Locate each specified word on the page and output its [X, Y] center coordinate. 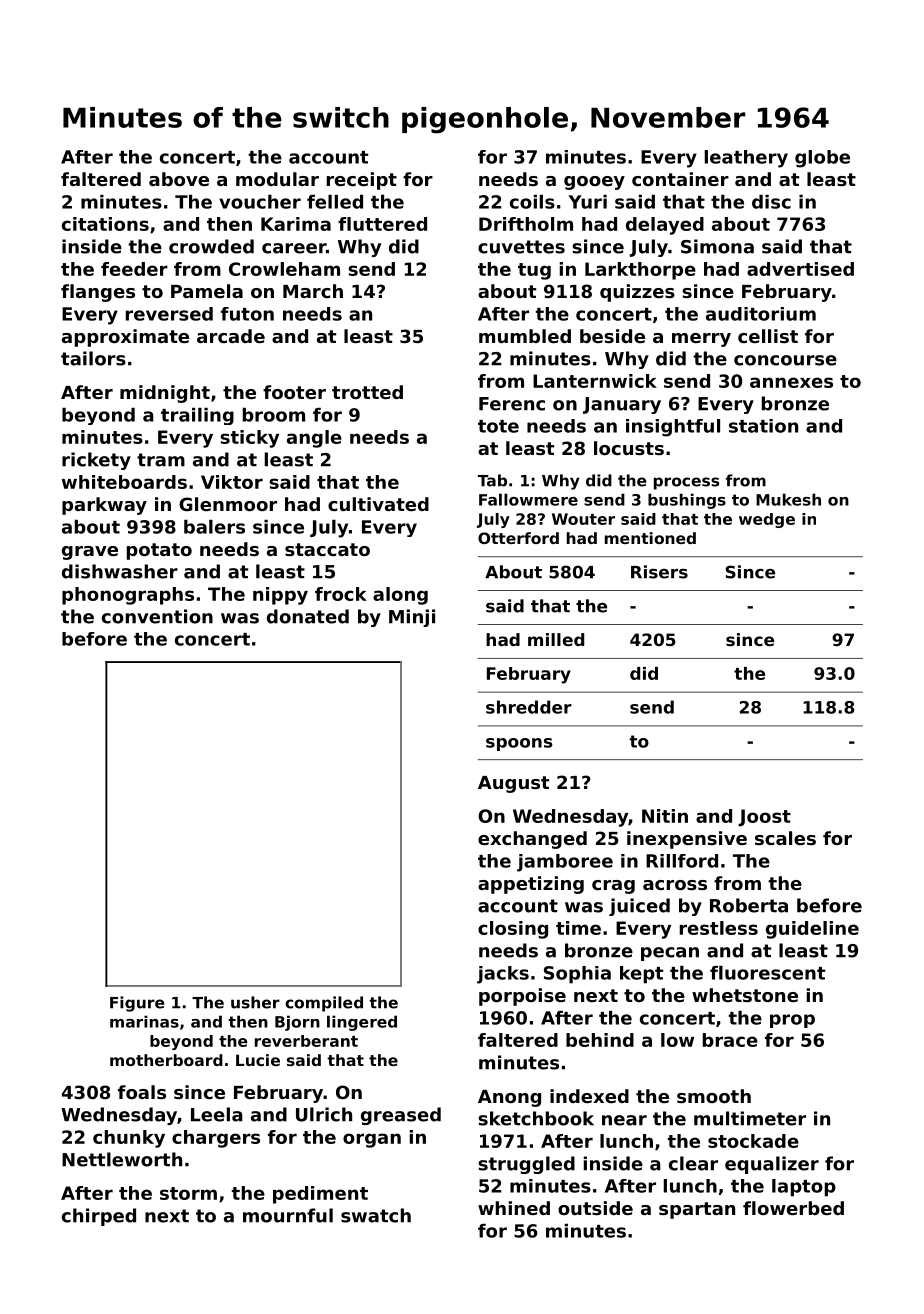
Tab [492, 480]
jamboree [565, 863]
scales [785, 838]
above [179, 179]
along [400, 596]
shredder [529, 707]
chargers [216, 1139]
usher [255, 1002]
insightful [673, 428]
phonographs [128, 596]
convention [157, 616]
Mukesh [788, 499]
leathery [746, 159]
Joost [764, 818]
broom [274, 415]
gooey [594, 183]
